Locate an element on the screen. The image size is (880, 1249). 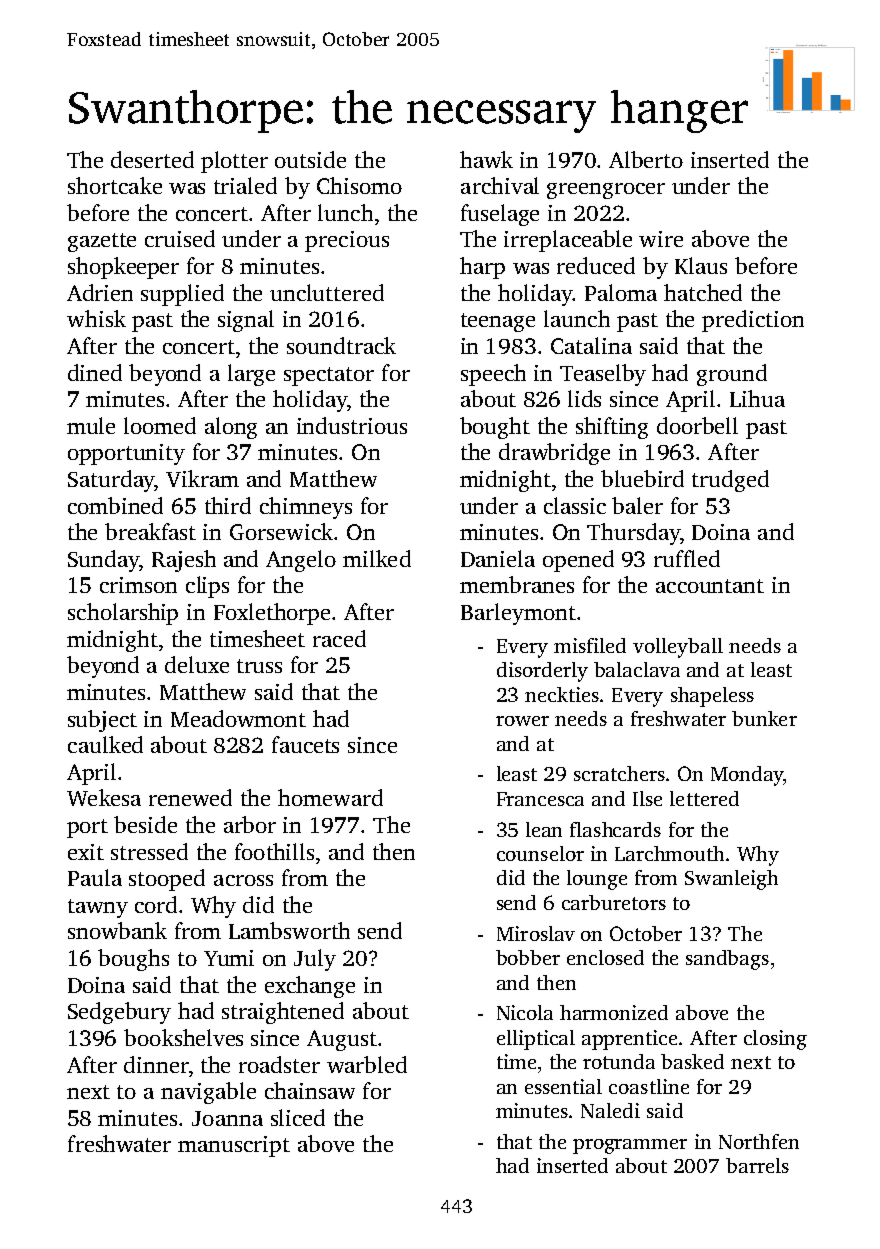
hawk is located at coordinates (486, 159).
